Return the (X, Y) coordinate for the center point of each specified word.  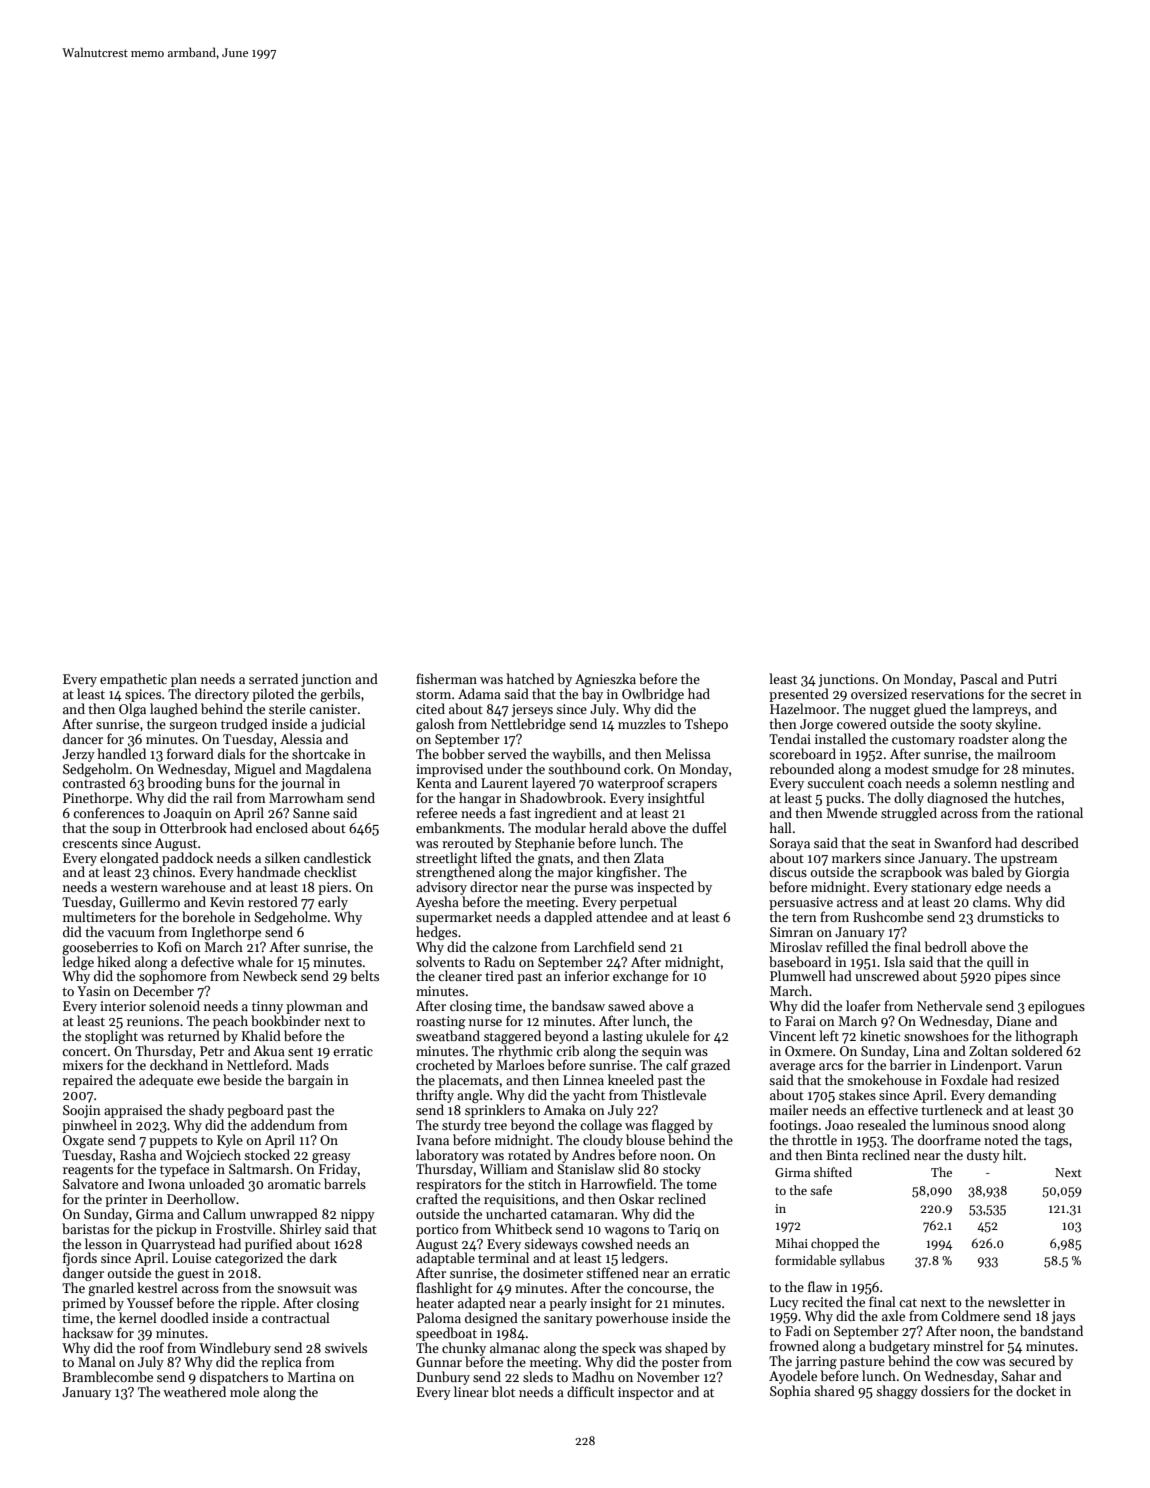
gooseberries (100, 948)
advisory (441, 888)
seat (903, 843)
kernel (138, 1317)
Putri (1042, 679)
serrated (273, 678)
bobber (463, 753)
